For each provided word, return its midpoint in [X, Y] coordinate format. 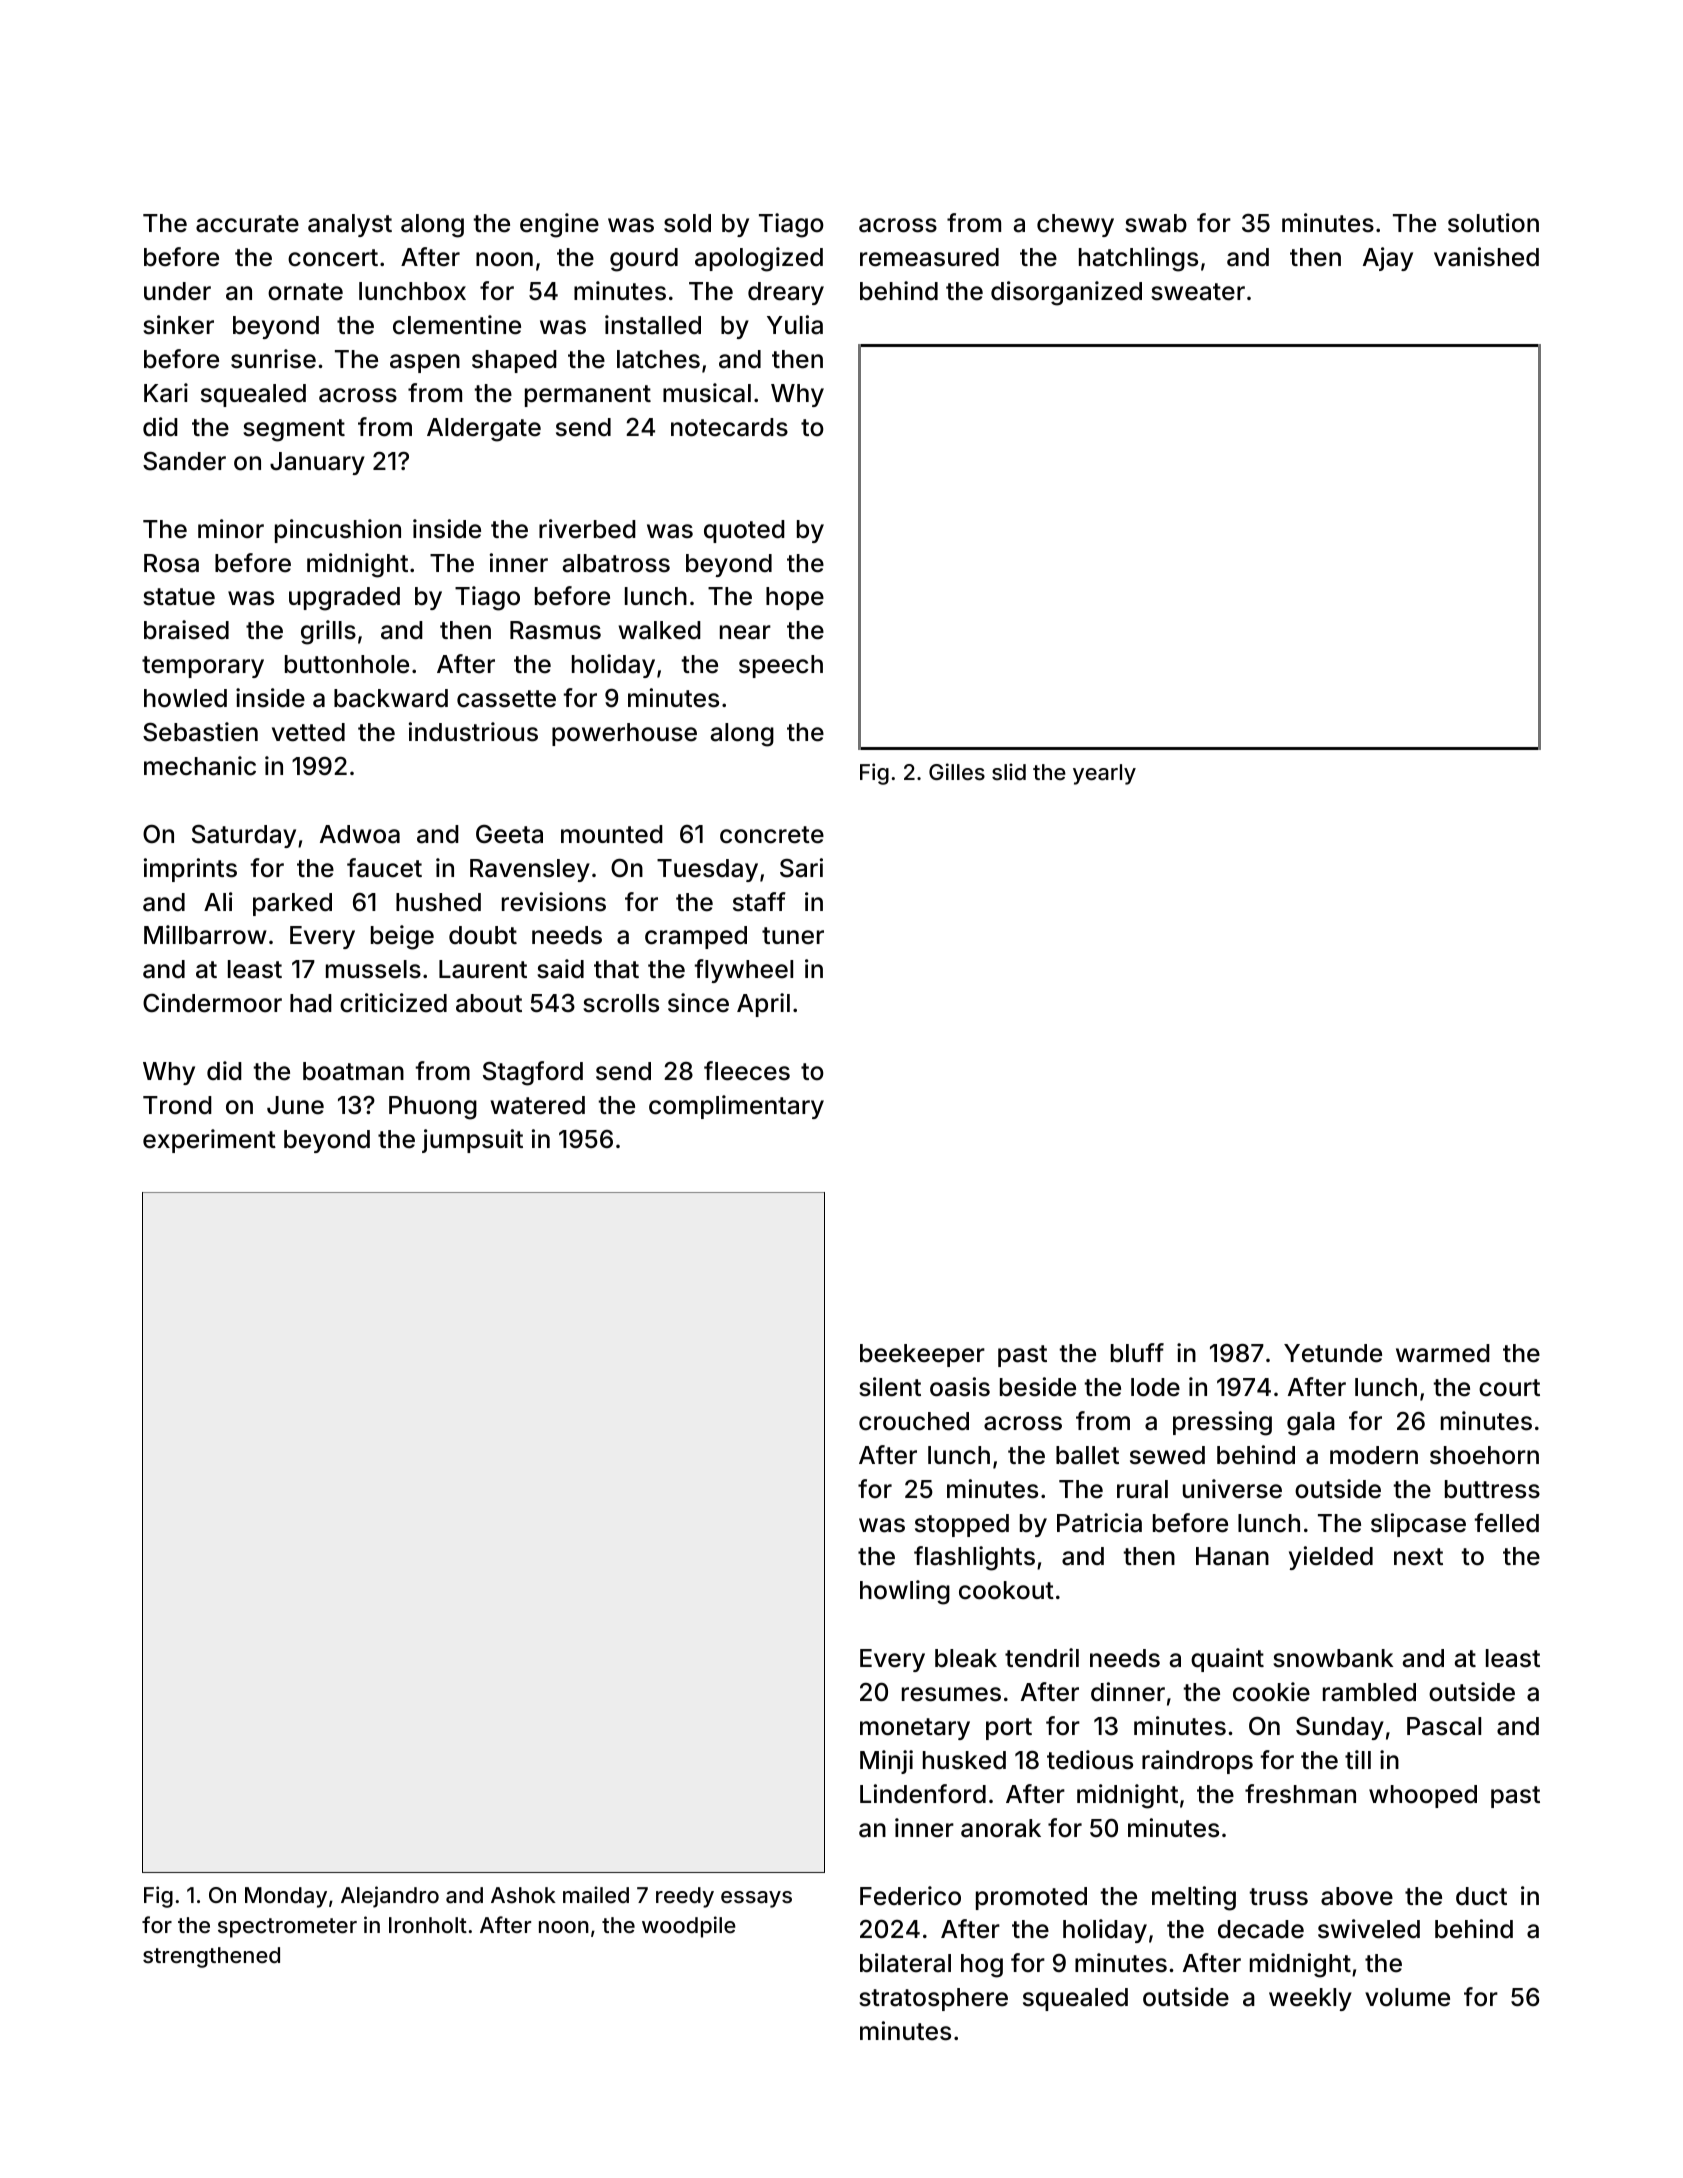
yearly [1104, 774]
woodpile [689, 1927]
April [763, 1005]
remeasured [929, 257]
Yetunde [1333, 1353]
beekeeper [922, 1355]
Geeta [509, 834]
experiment [209, 1141]
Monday [286, 1897]
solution [1493, 223]
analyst [350, 225]
